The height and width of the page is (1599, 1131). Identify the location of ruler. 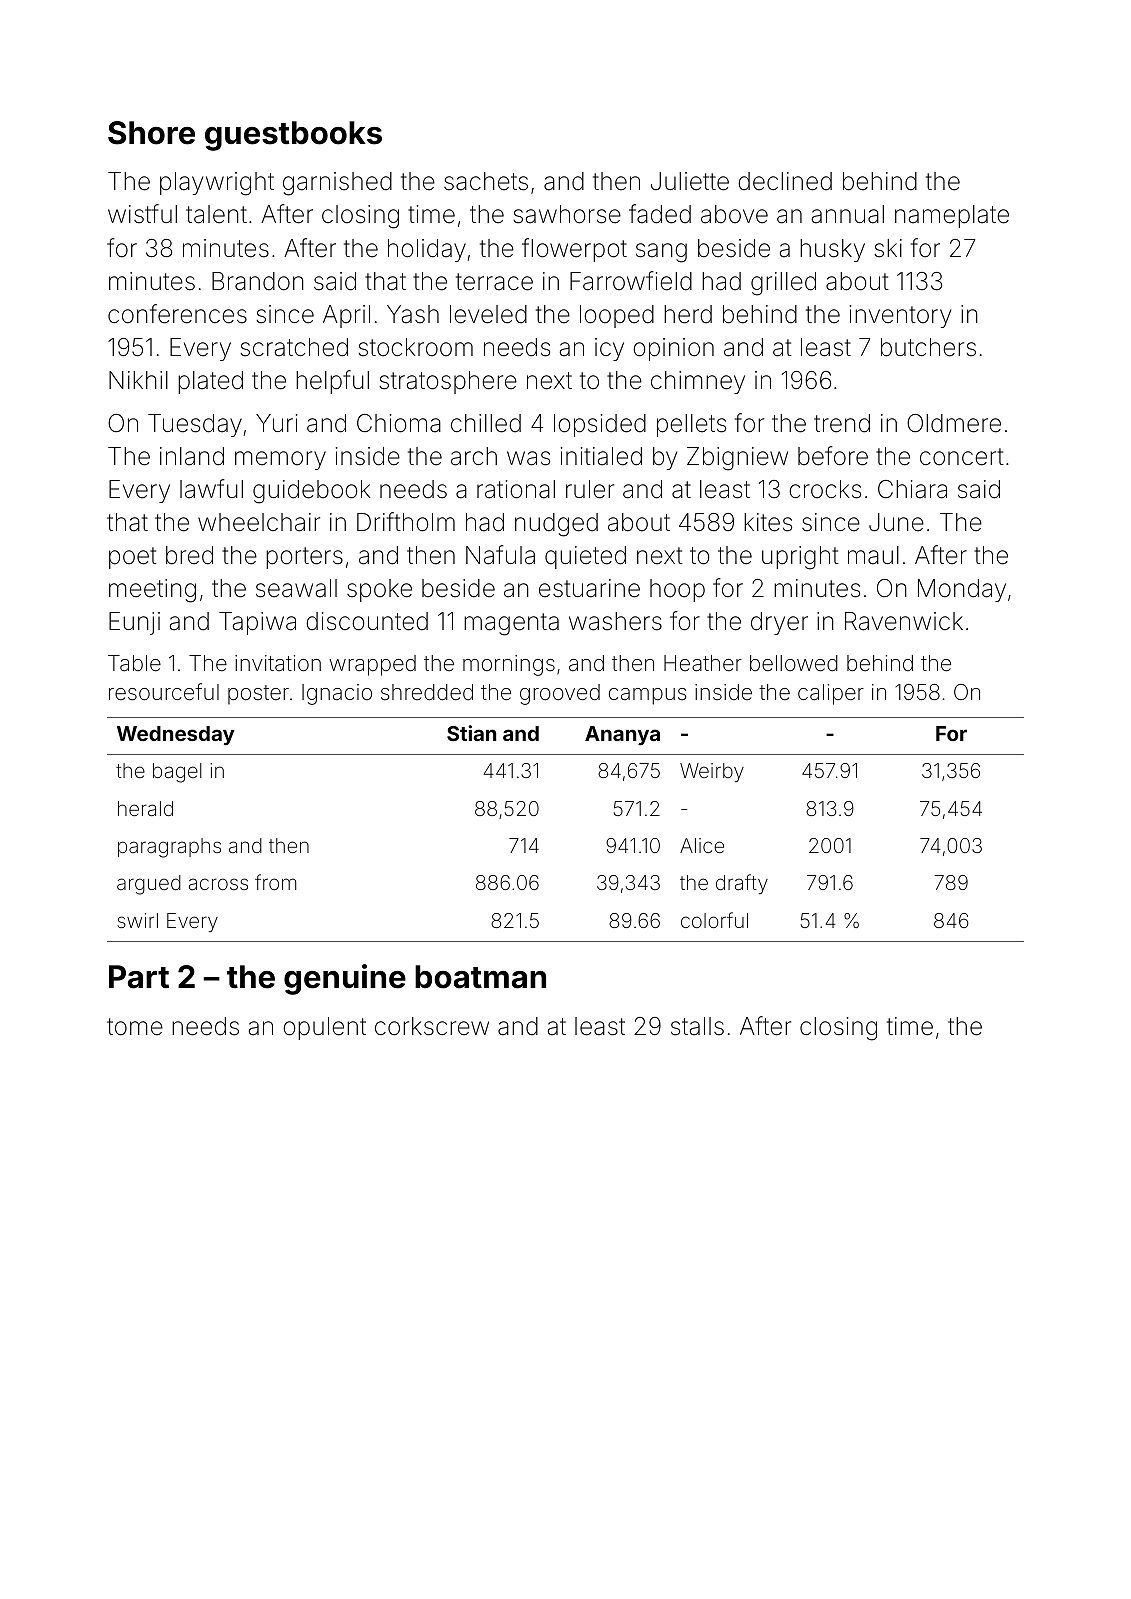
(590, 489).
